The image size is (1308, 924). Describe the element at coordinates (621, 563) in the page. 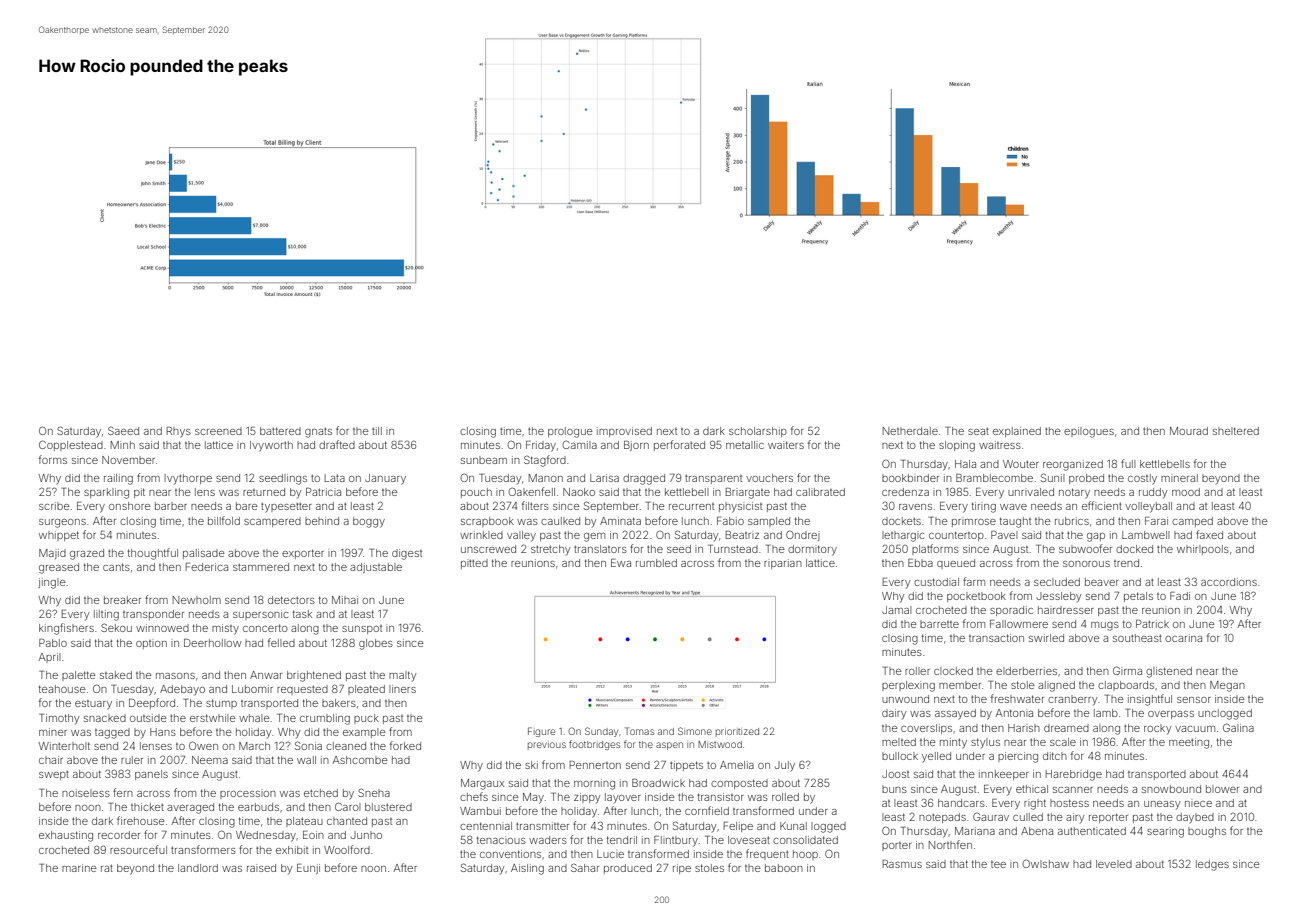

I see `Ewa` at that location.
